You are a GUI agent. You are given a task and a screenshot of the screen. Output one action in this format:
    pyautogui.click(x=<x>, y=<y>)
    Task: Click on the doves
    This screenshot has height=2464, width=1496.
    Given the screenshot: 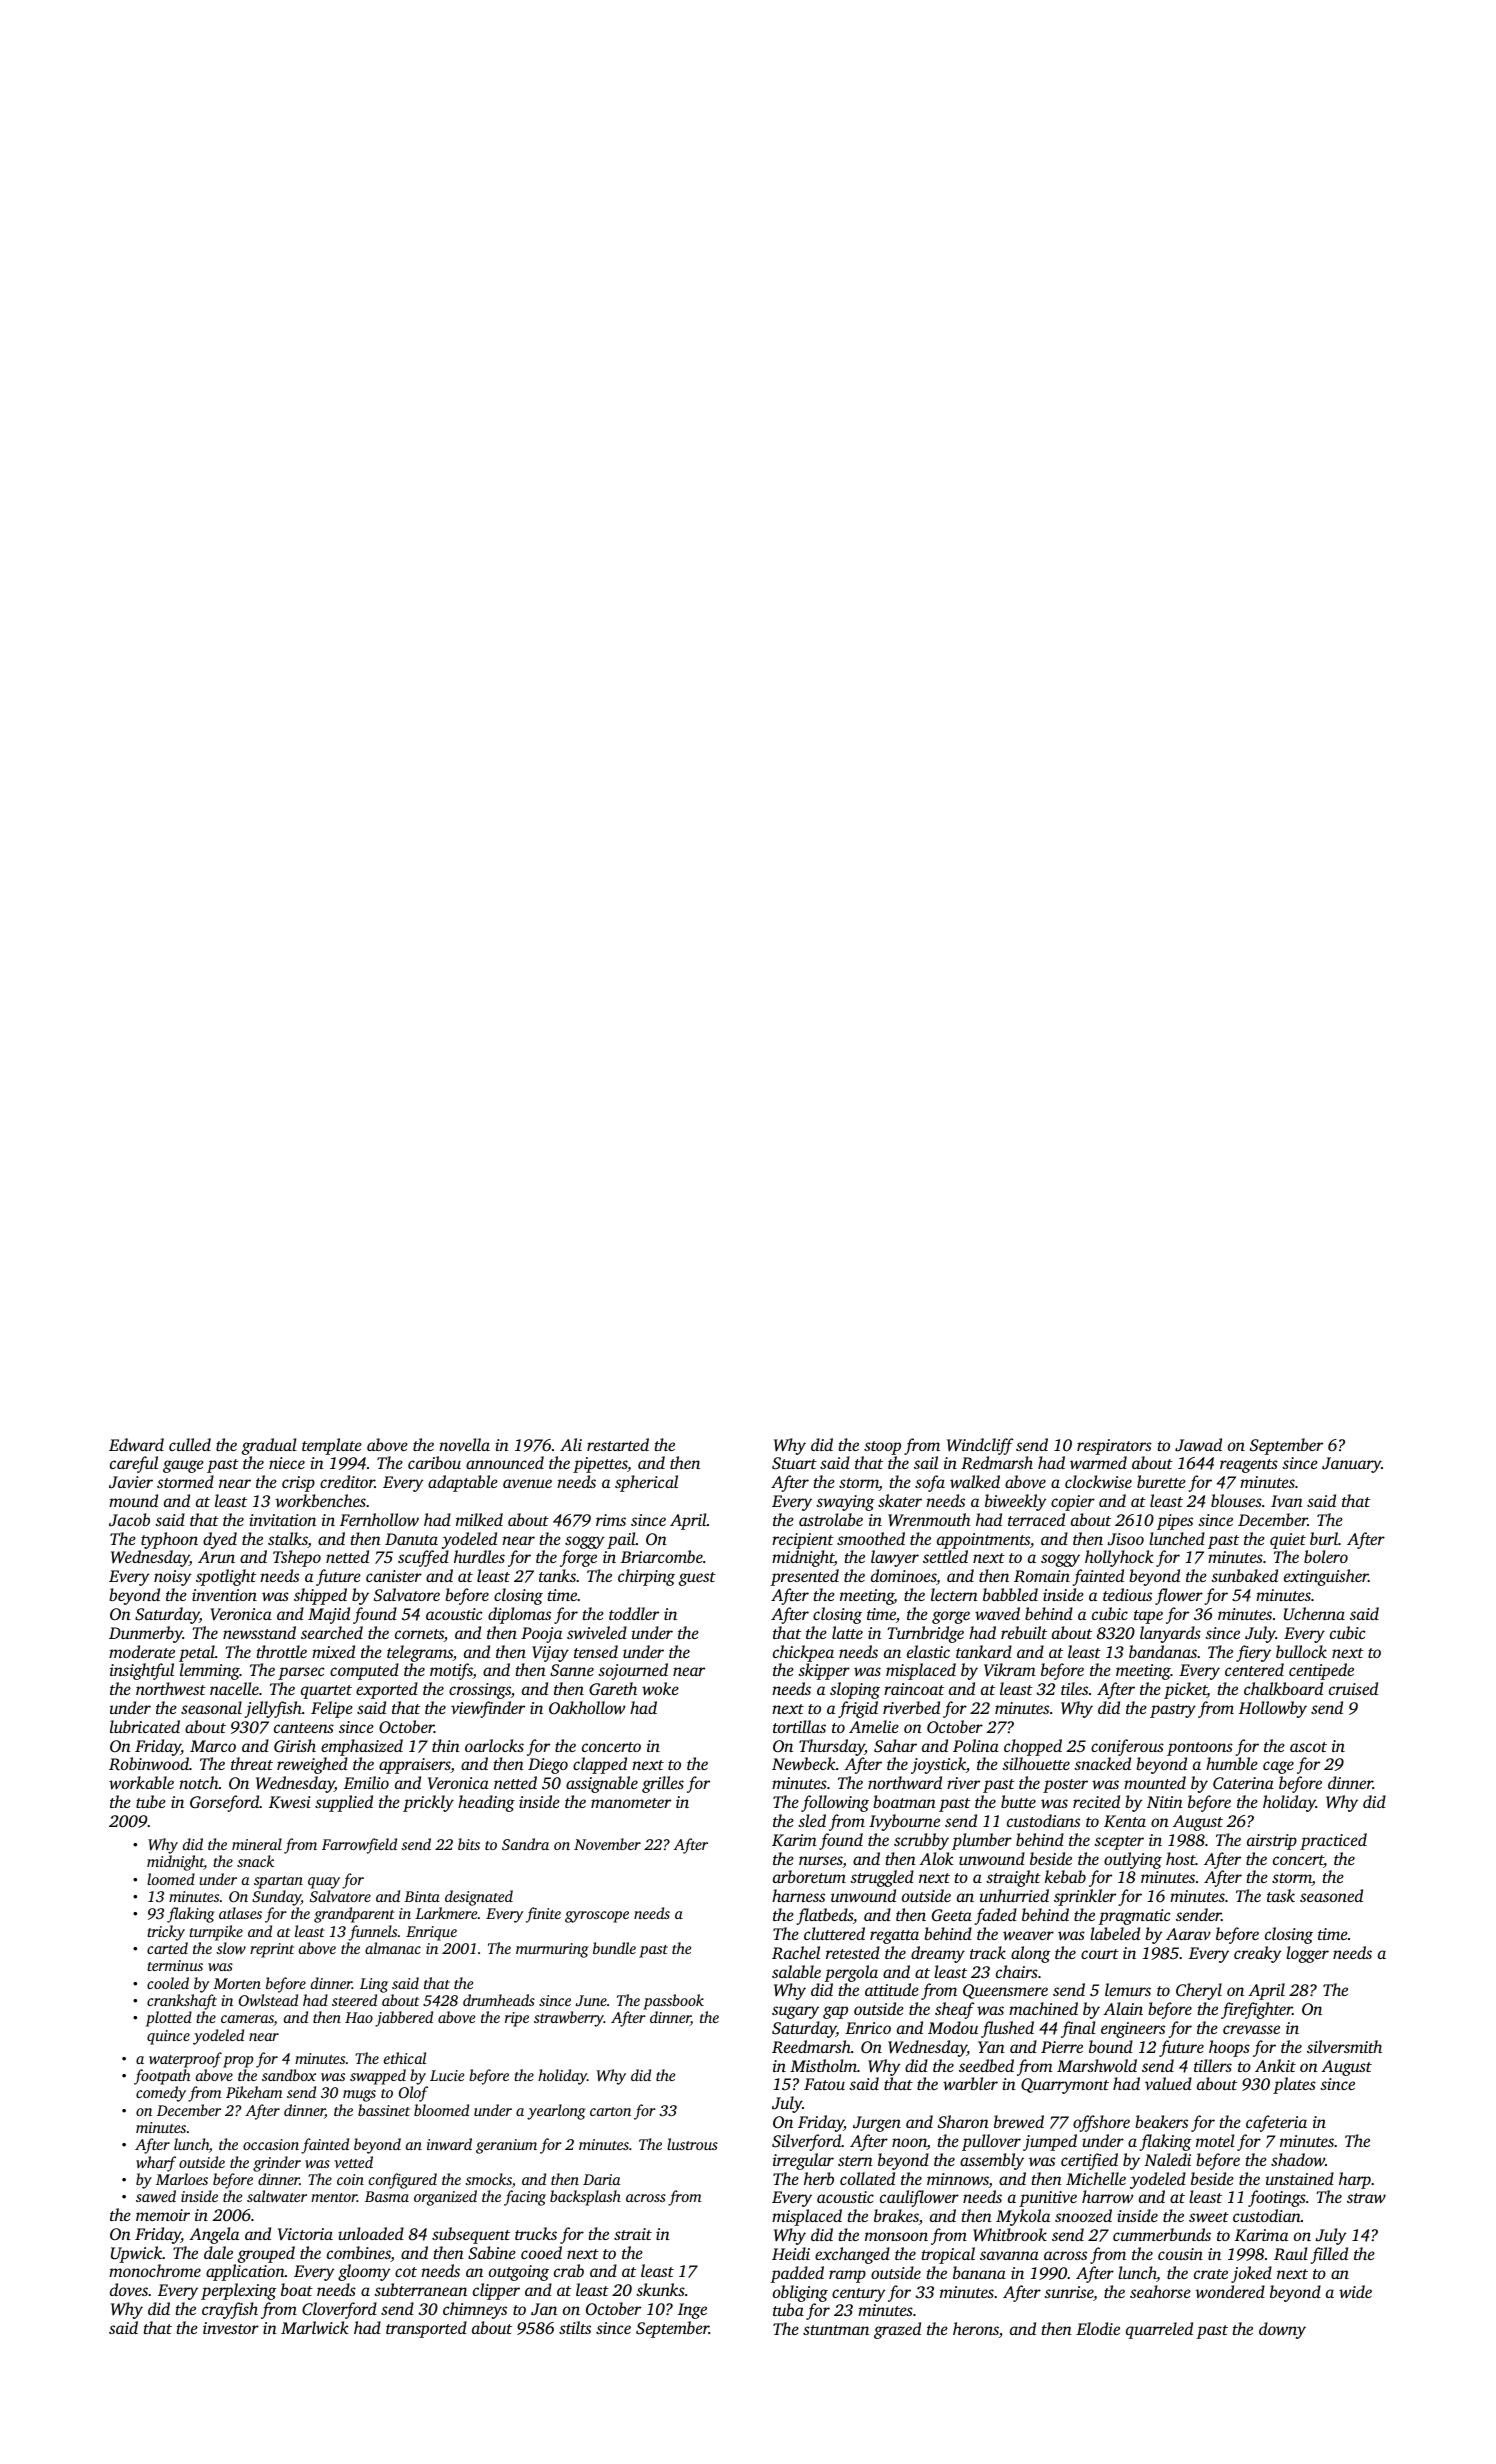 What is the action you would take?
    pyautogui.click(x=129, y=2289)
